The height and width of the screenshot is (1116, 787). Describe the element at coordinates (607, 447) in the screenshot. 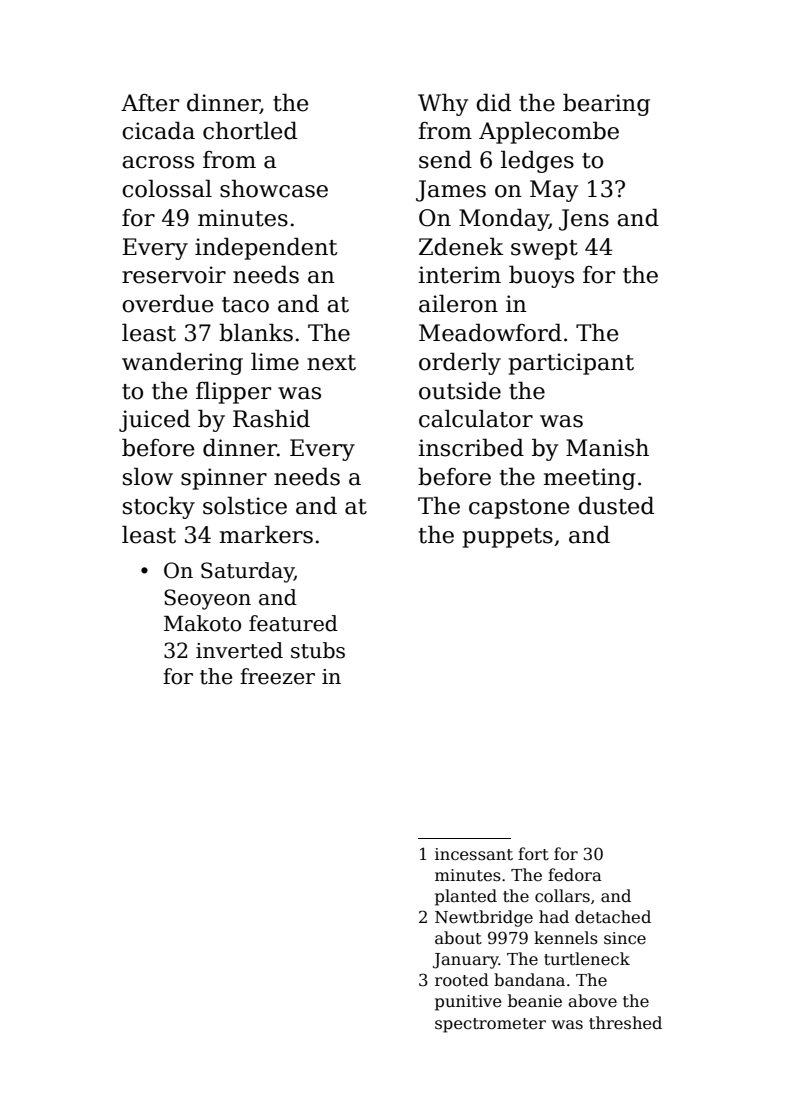

I see `Manish` at that location.
